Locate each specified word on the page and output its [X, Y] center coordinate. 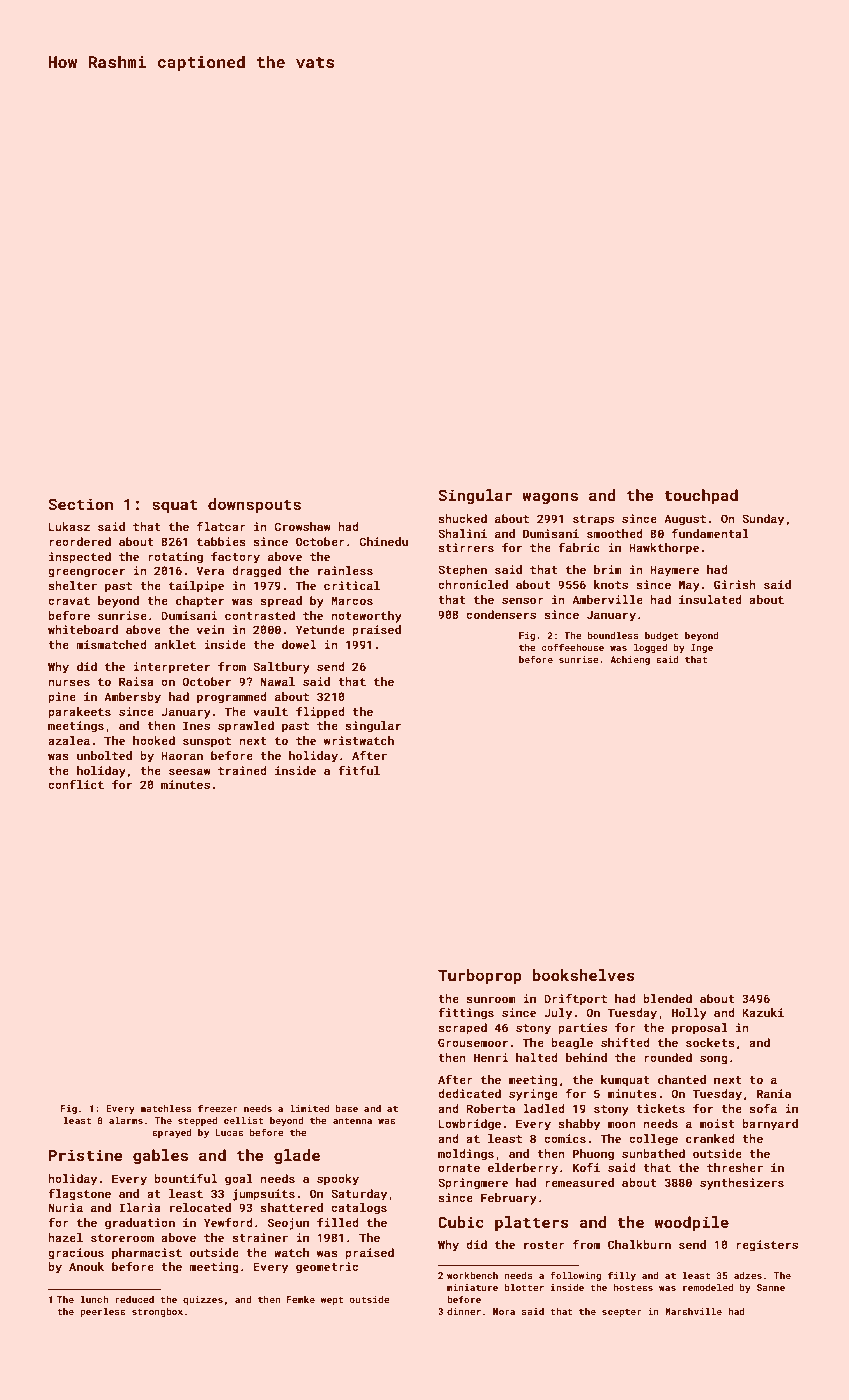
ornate [459, 1168]
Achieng [630, 660]
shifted [625, 1042]
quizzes [203, 1300]
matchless [166, 1108]
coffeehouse [573, 647]
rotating [175, 558]
